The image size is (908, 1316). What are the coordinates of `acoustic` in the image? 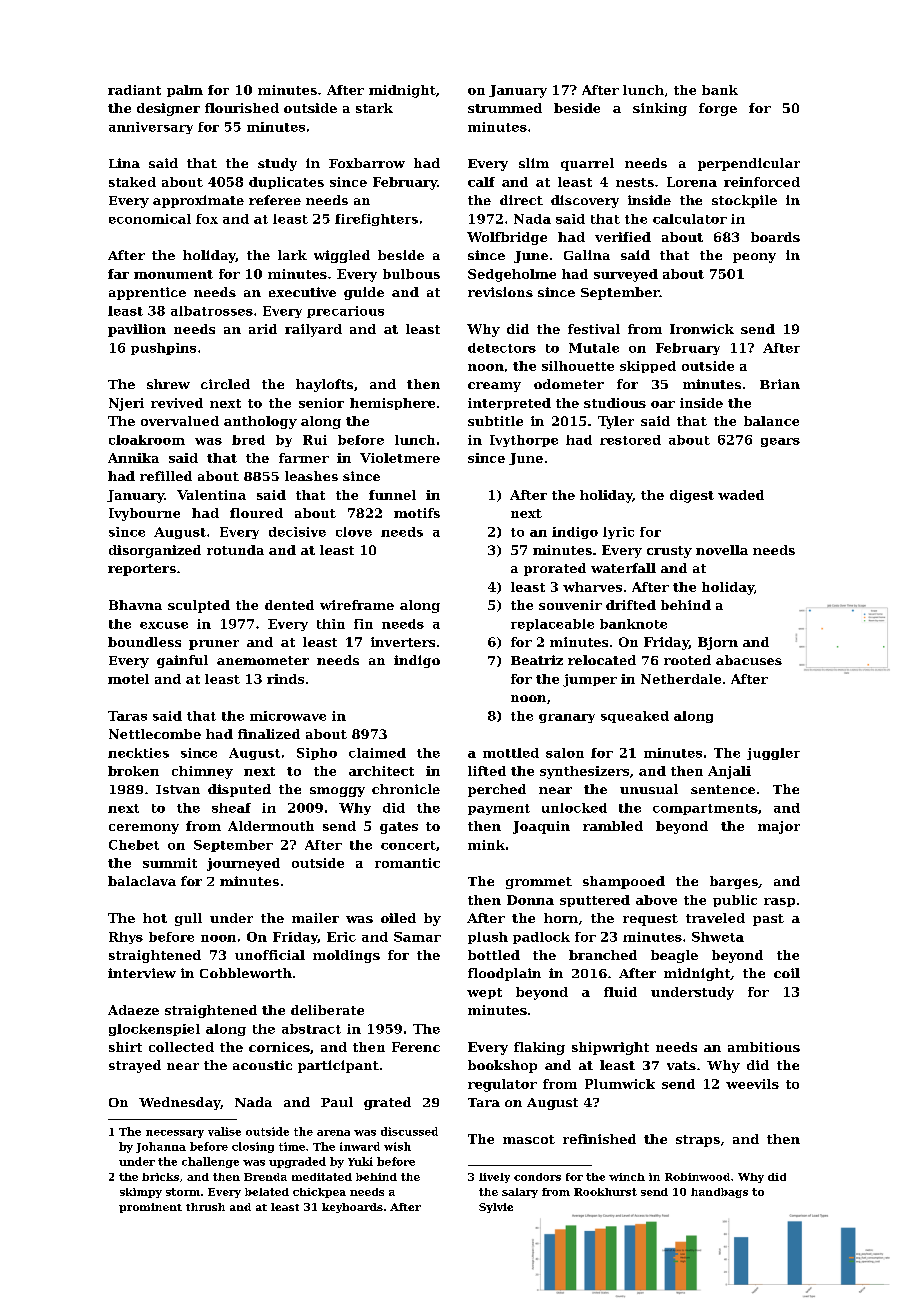 It's located at (262, 1065).
